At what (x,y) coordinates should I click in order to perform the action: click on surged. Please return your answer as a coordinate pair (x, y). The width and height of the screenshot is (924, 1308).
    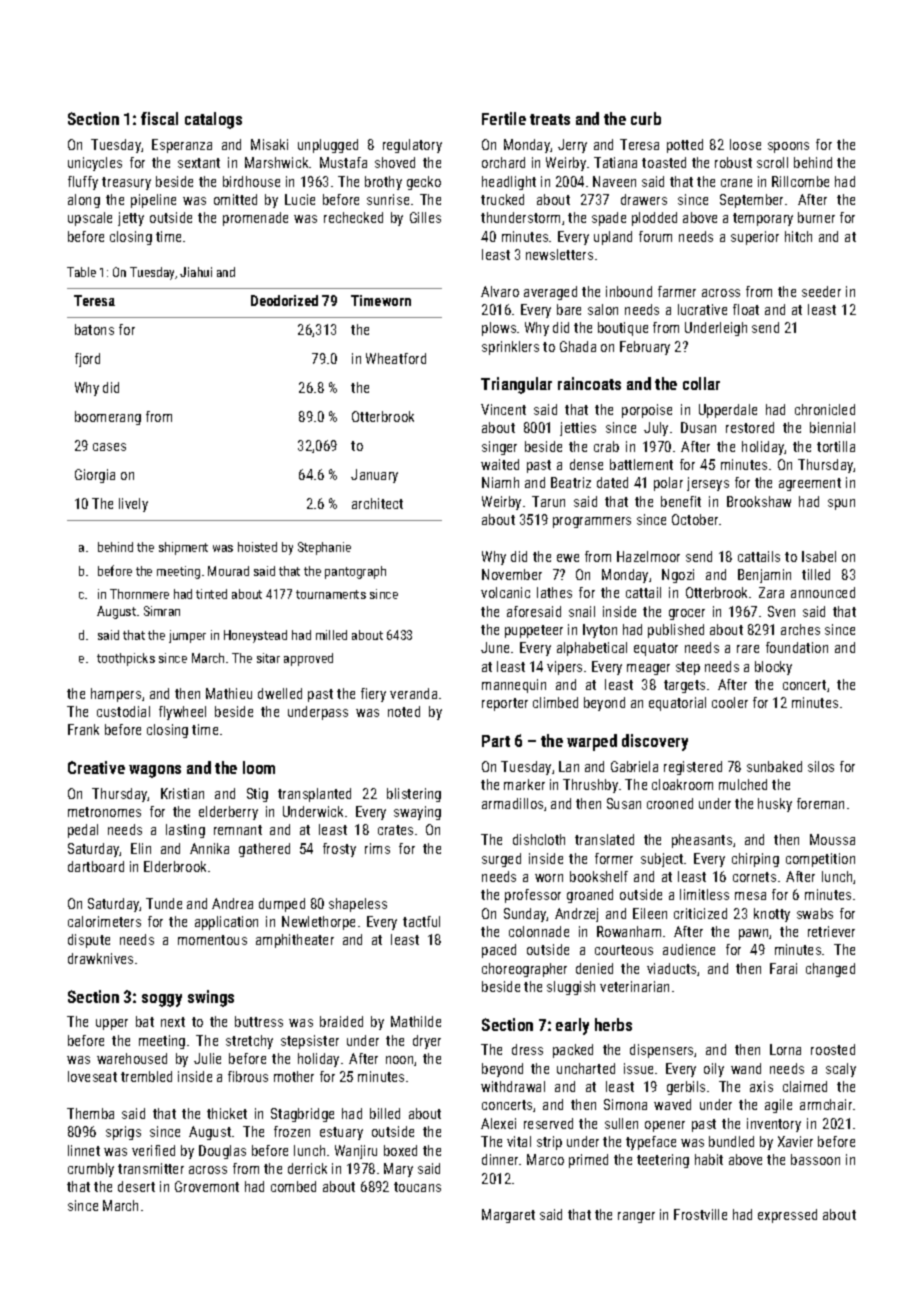
    Looking at the image, I should click on (501, 860).
